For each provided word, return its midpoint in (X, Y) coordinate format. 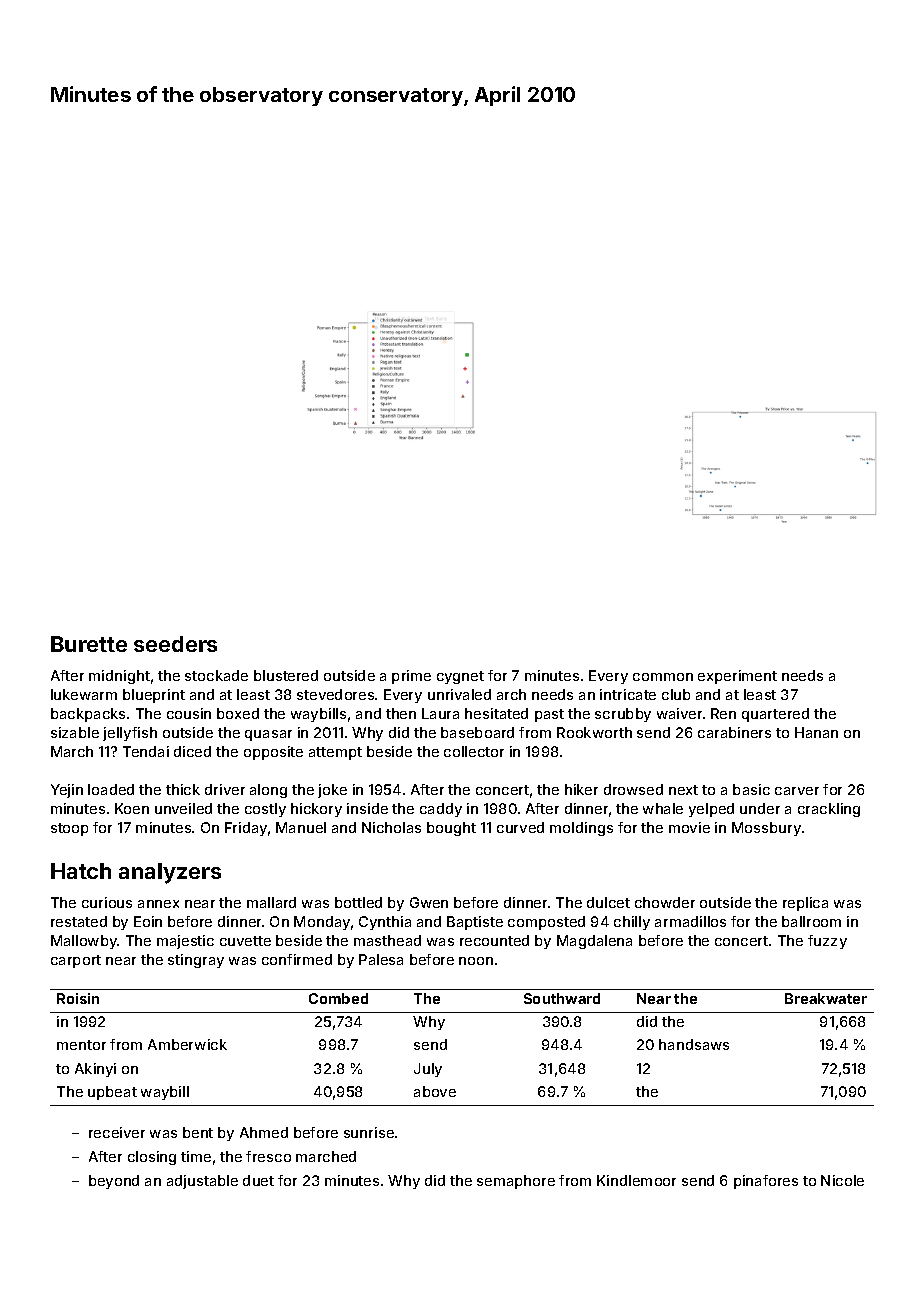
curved (520, 827)
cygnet (460, 677)
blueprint (154, 696)
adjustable (202, 1182)
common (663, 677)
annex (158, 904)
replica (805, 904)
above (435, 1091)
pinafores (766, 1182)
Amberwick (187, 1044)
